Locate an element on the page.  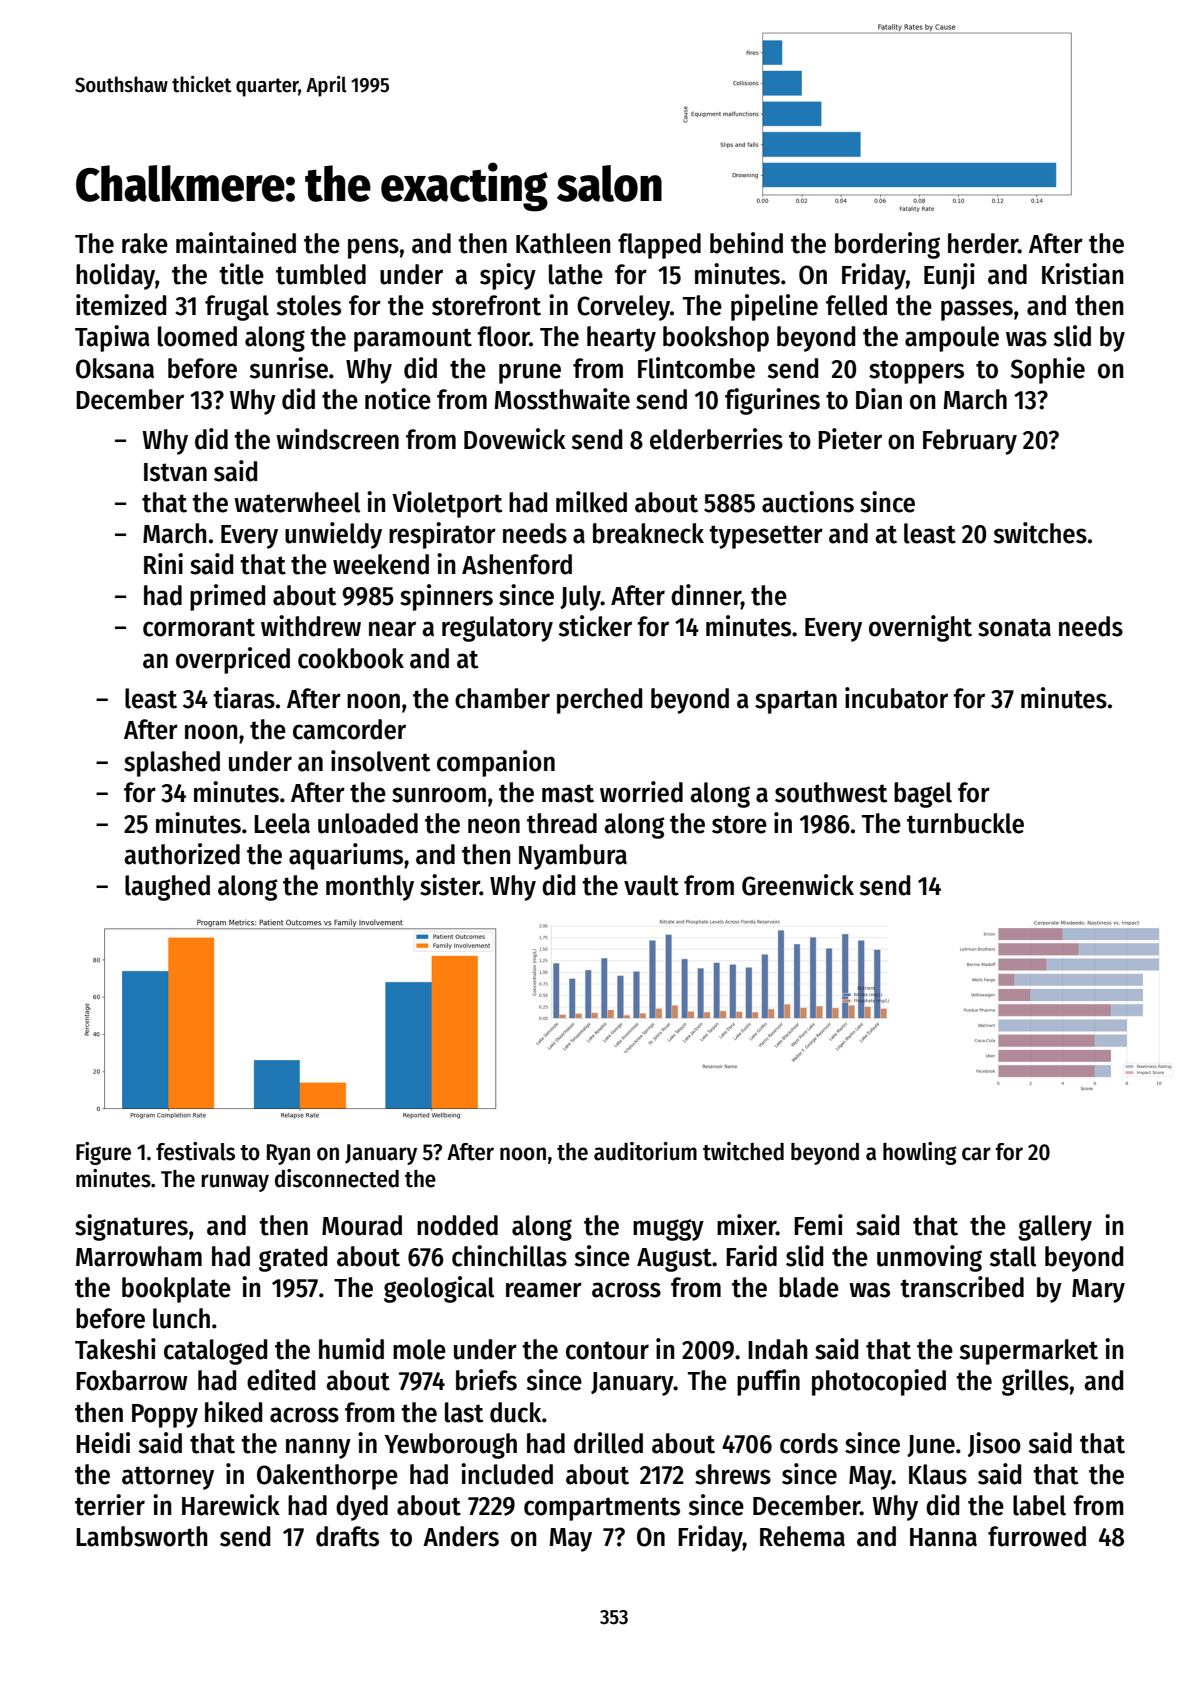
laughed is located at coordinates (167, 888).
